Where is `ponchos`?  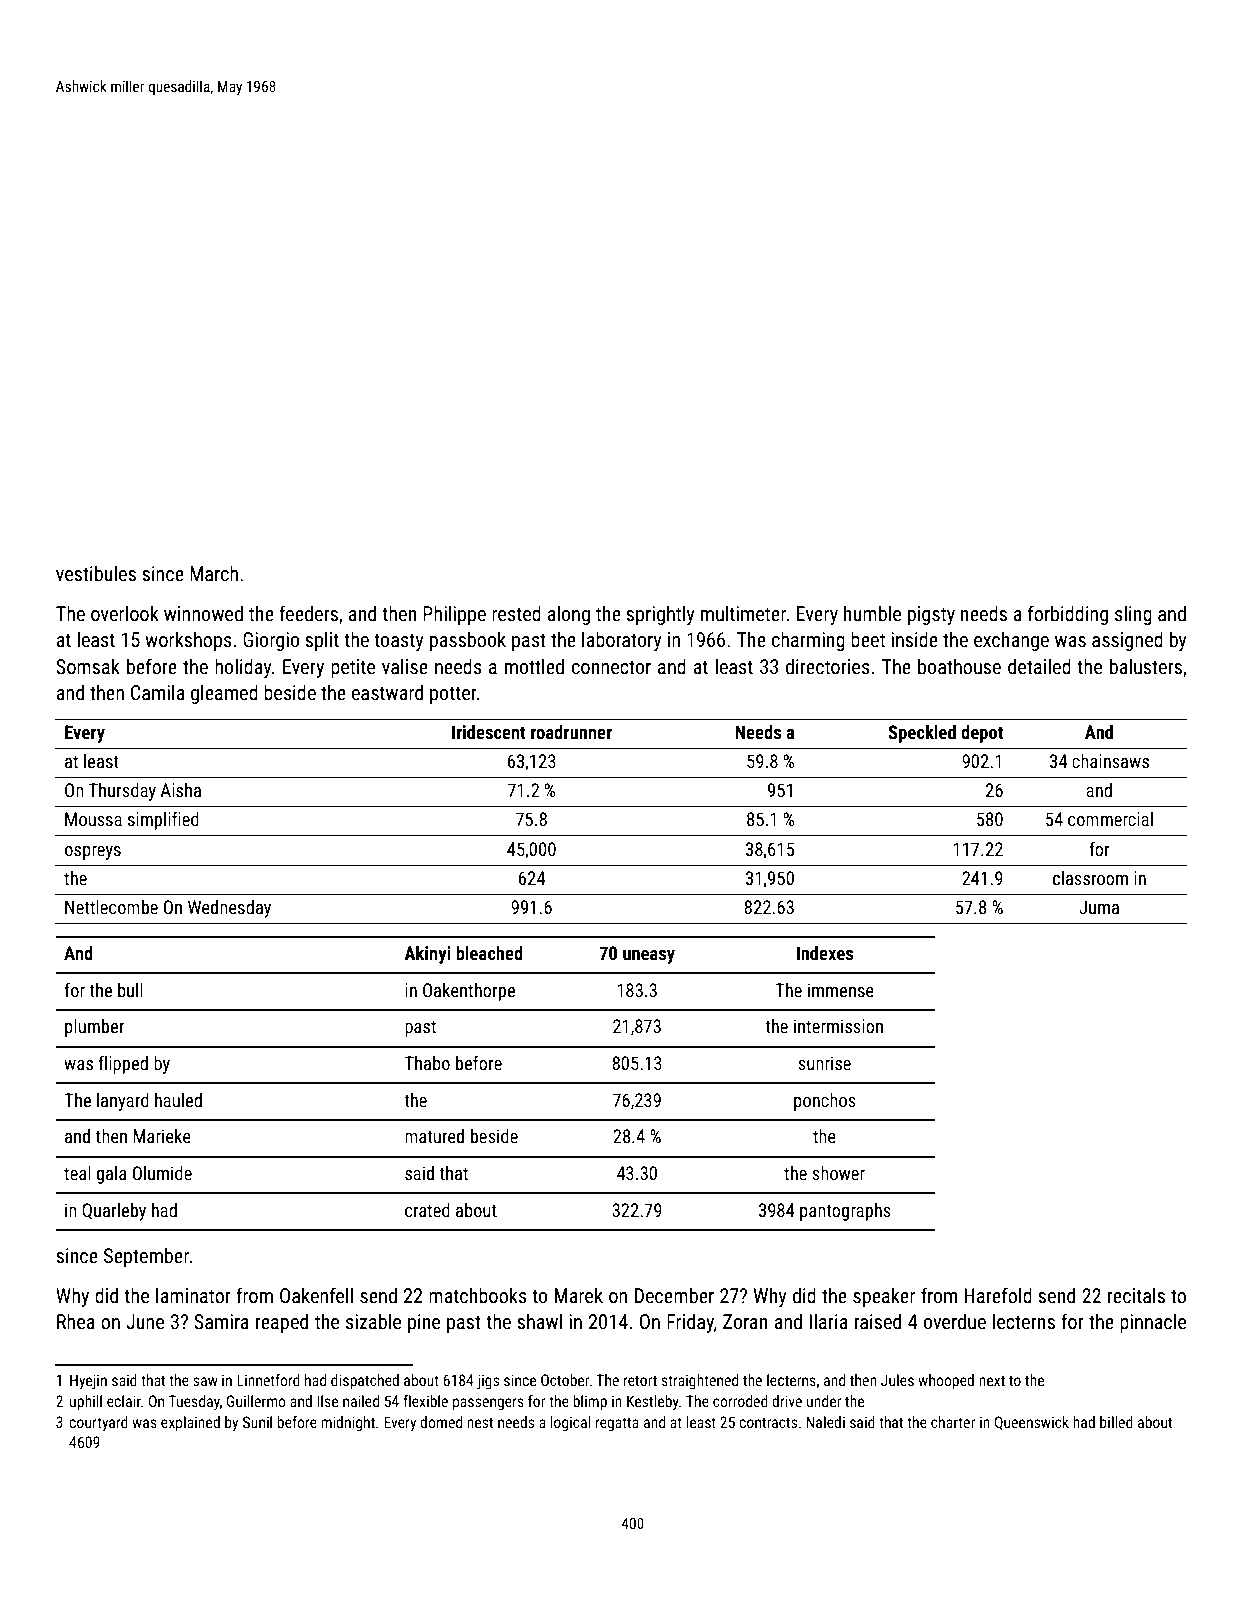 ponchos is located at coordinates (825, 1102).
